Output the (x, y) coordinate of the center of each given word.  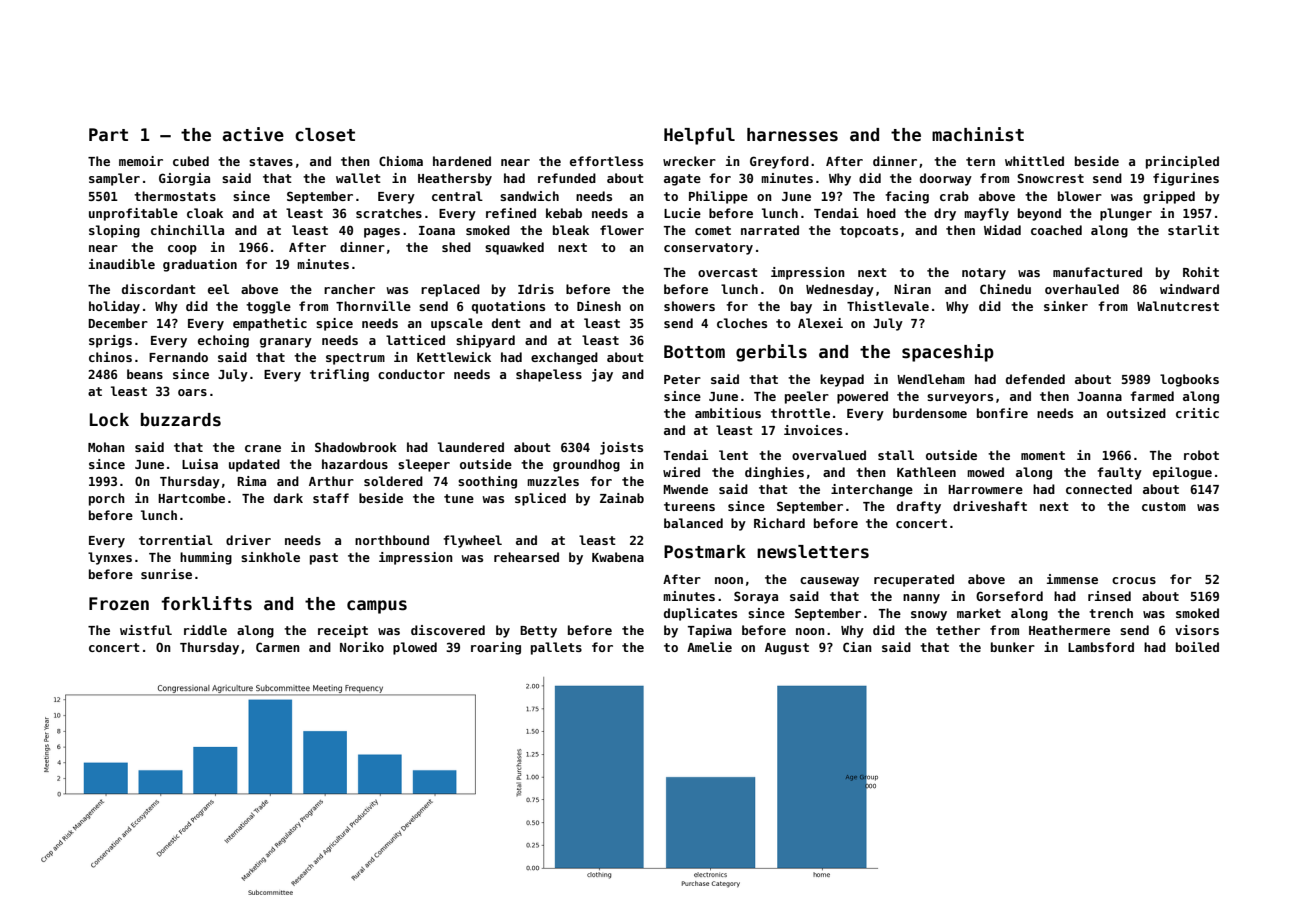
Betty (538, 632)
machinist (978, 134)
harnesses (792, 135)
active (253, 134)
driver (248, 540)
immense (1072, 579)
